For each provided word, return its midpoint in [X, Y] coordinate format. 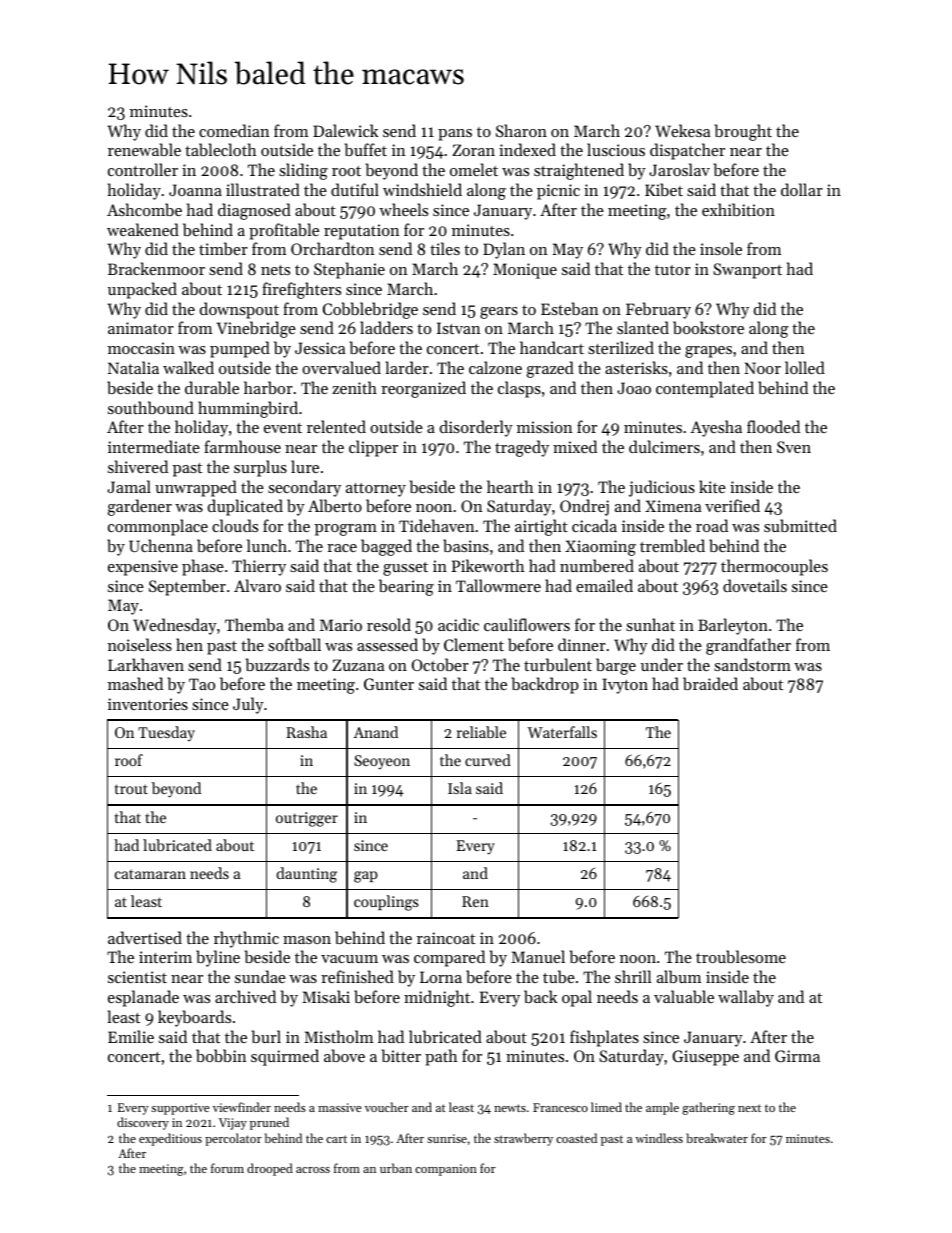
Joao [634, 388]
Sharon [521, 130]
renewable [144, 149]
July [248, 705]
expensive [143, 568]
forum [227, 1168]
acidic [458, 624]
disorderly [476, 428]
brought [743, 132]
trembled [672, 545]
